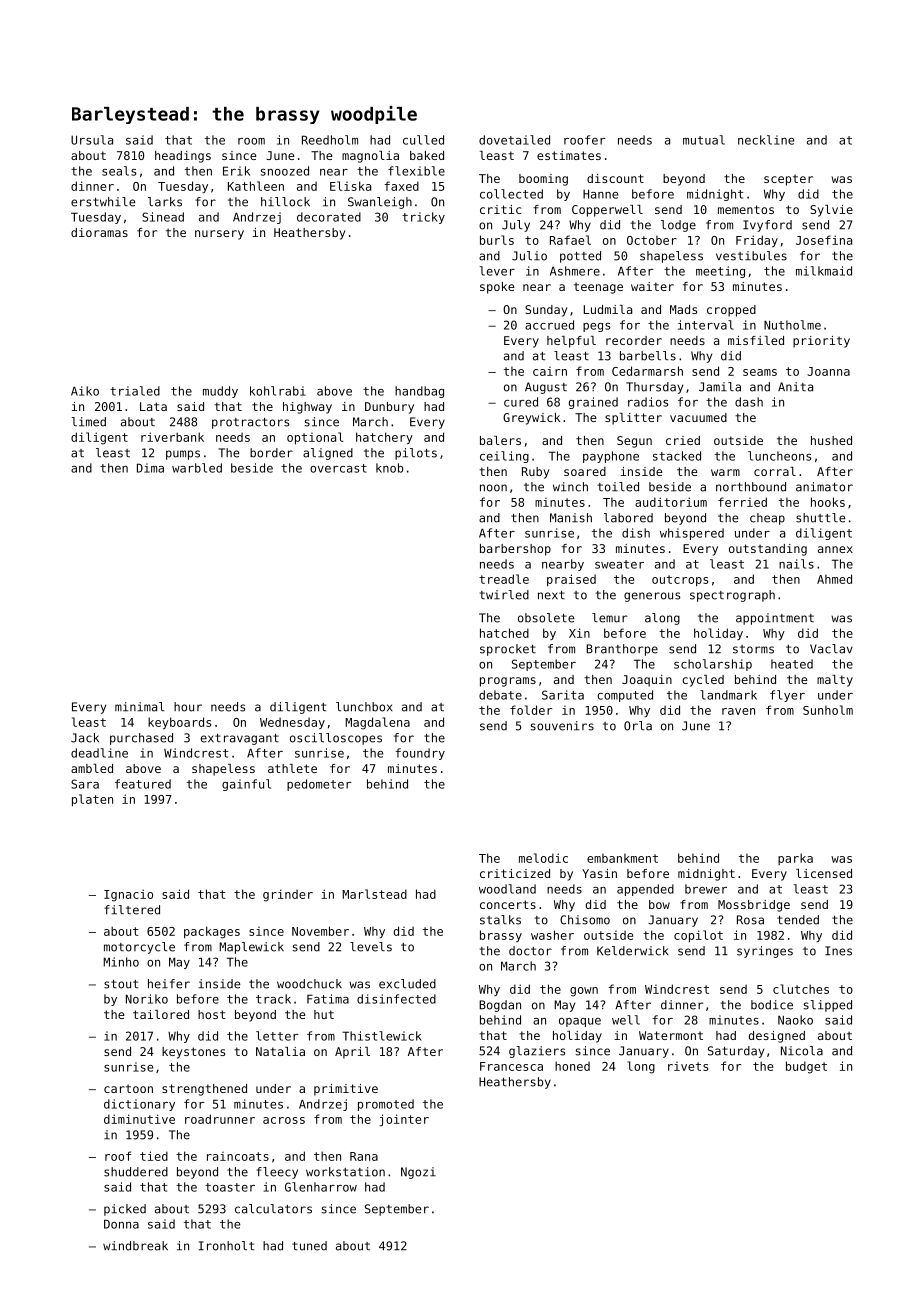  I want to click on muddy, so click(220, 392).
